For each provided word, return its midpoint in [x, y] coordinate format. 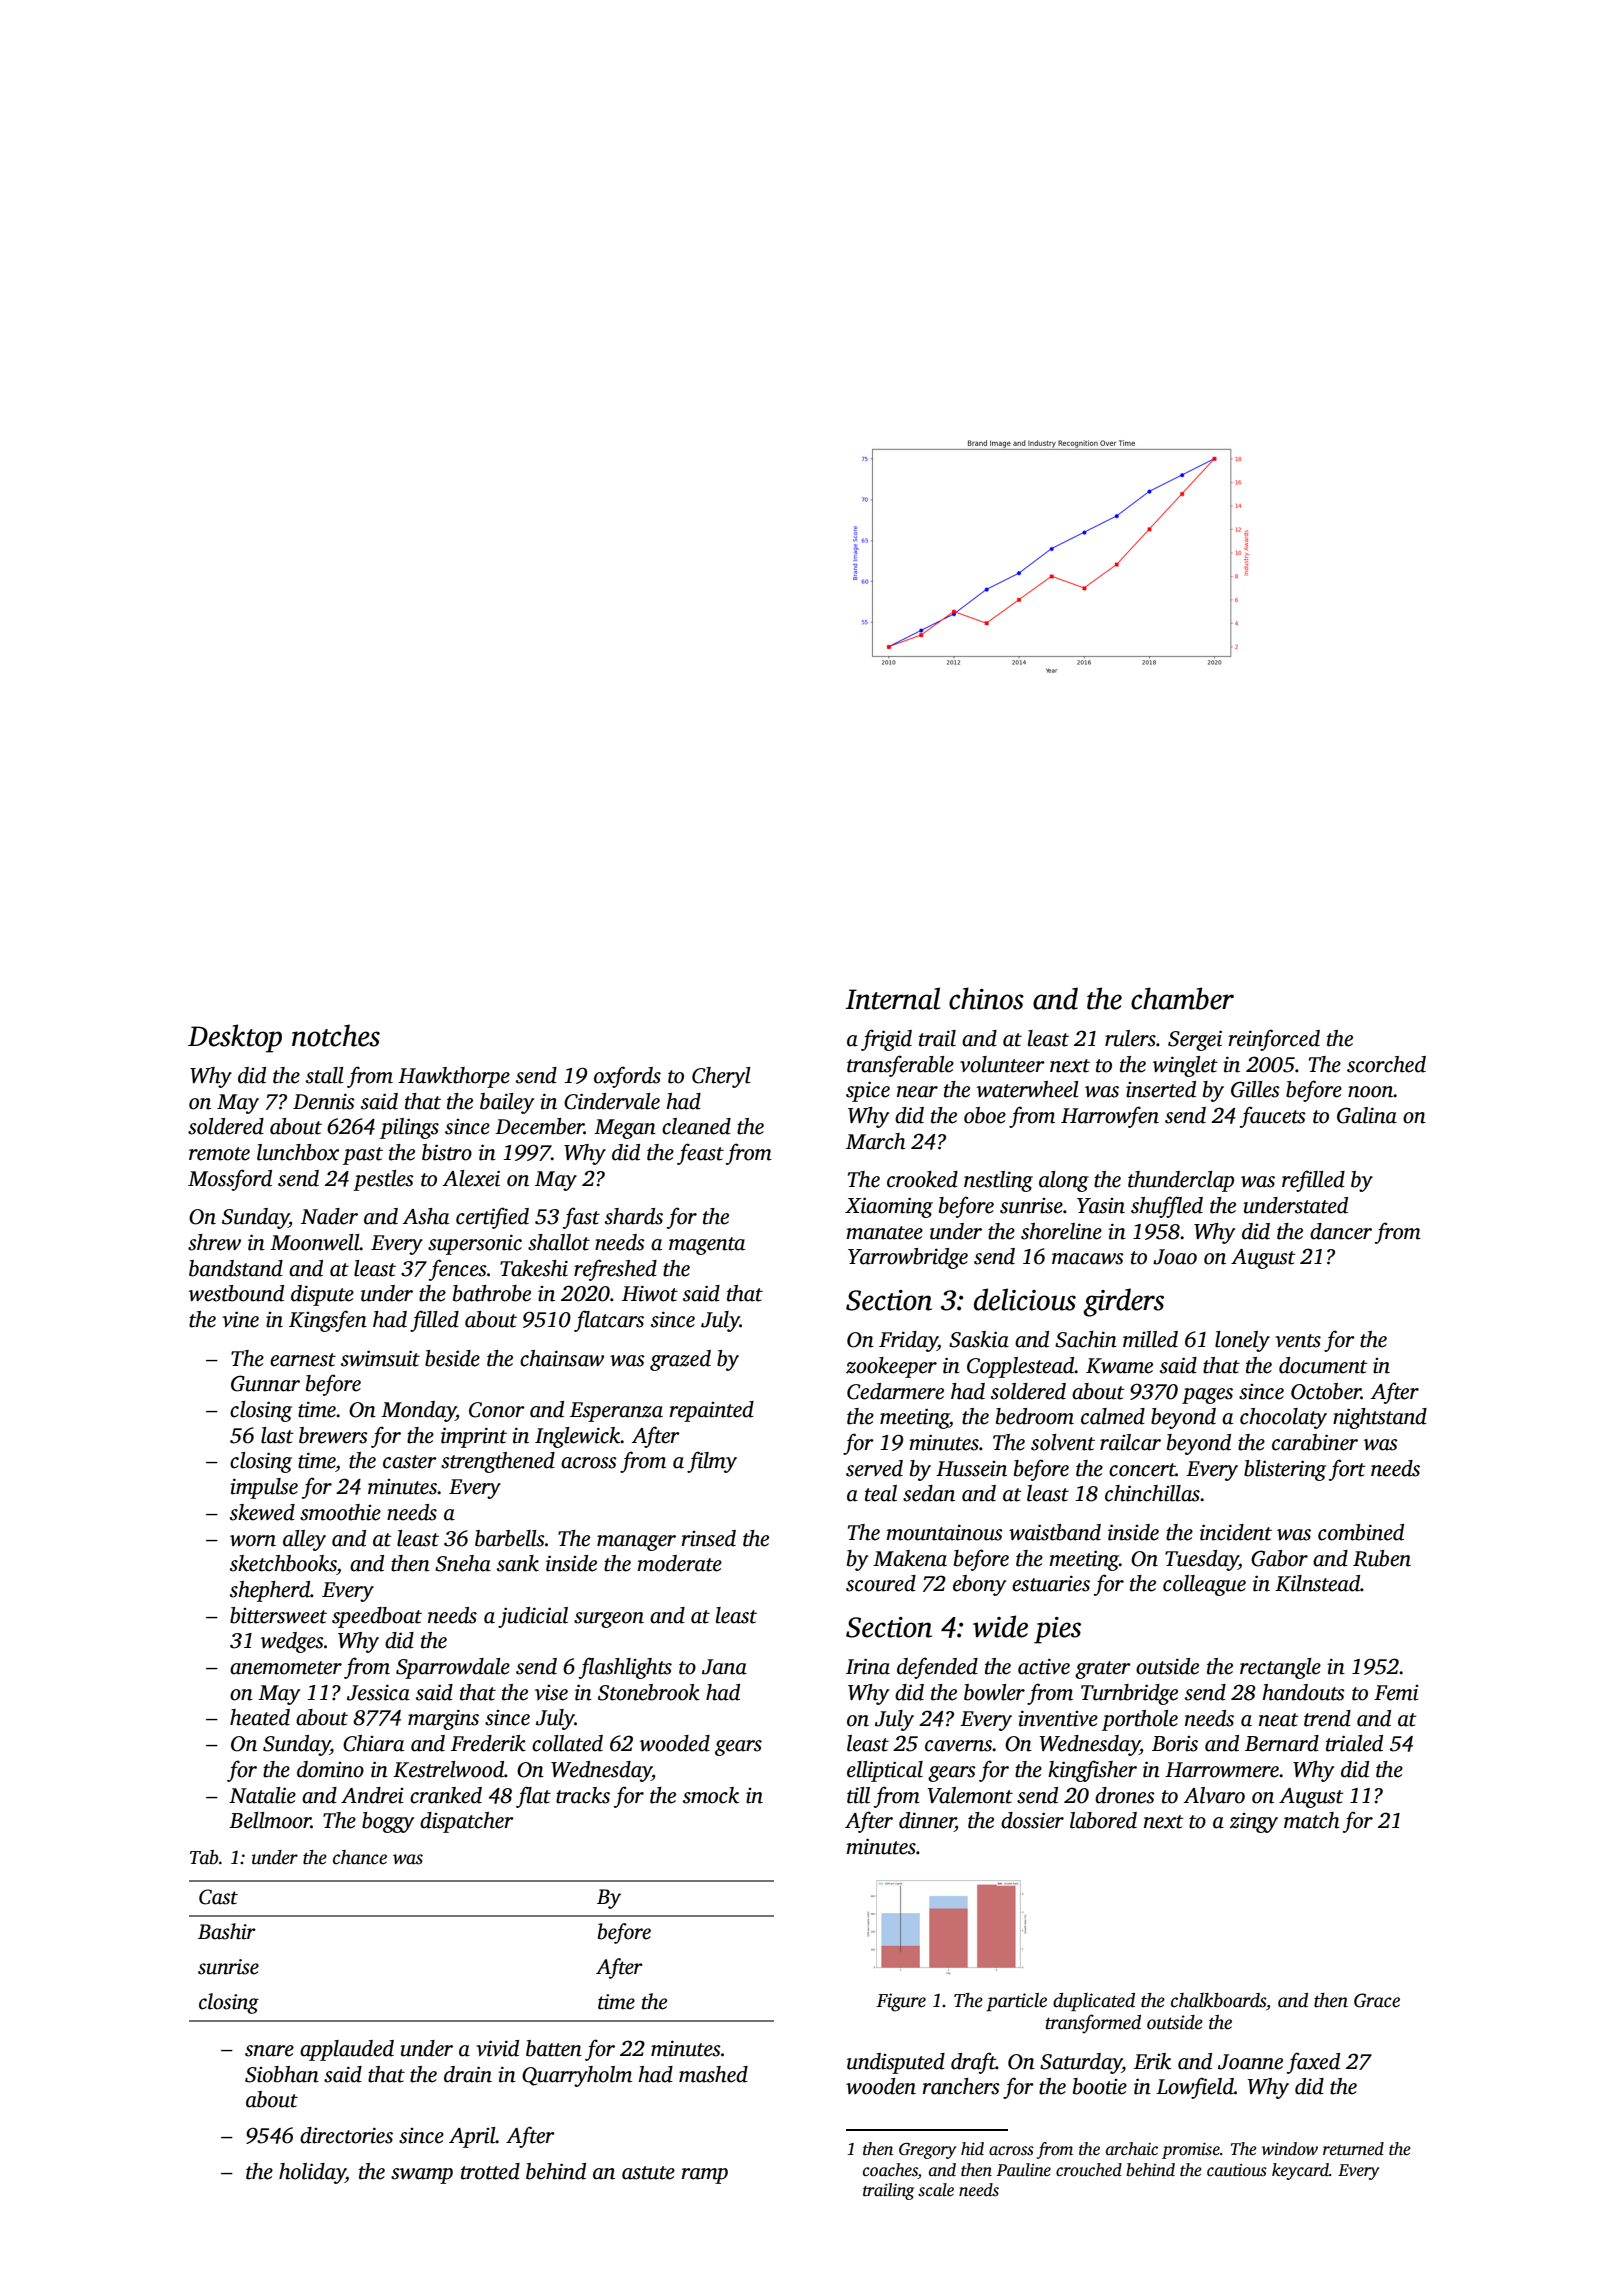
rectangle [1280, 1668]
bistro [447, 1152]
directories [346, 2135]
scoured [881, 1583]
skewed [262, 1512]
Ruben [1382, 1558]
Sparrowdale [453, 1668]
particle [1016, 2002]
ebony [979, 1585]
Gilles [1255, 1089]
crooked [922, 1179]
